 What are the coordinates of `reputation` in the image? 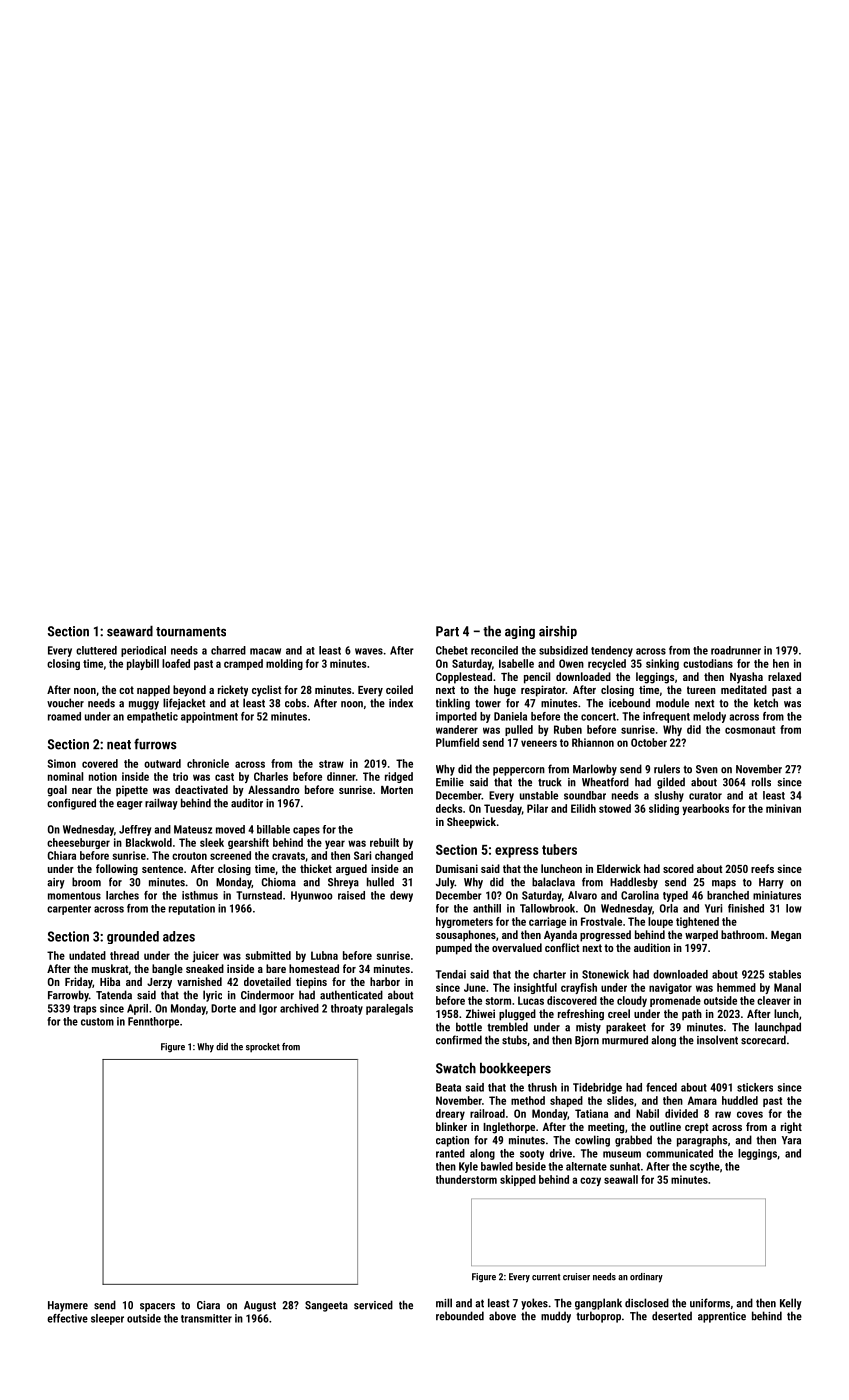 It's located at (192, 909).
